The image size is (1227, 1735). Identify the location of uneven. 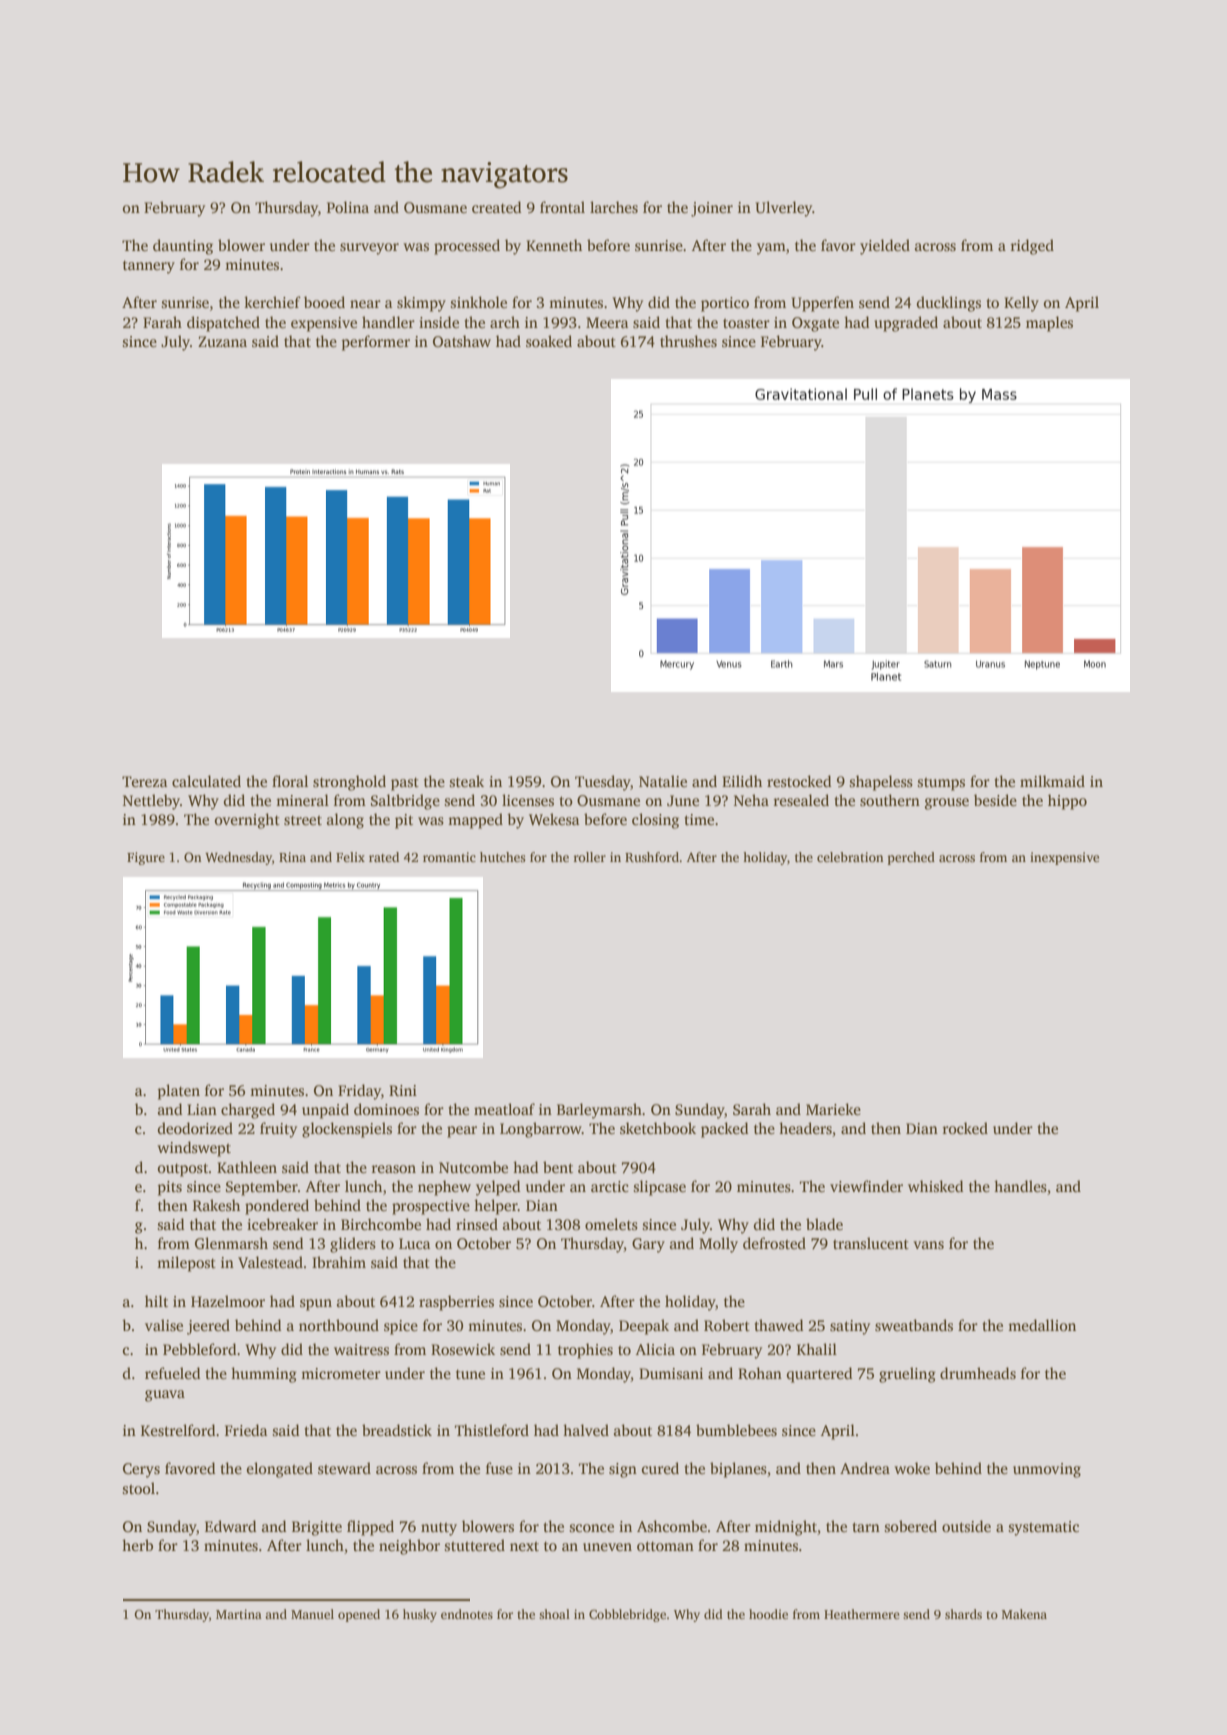
(607, 1547).
